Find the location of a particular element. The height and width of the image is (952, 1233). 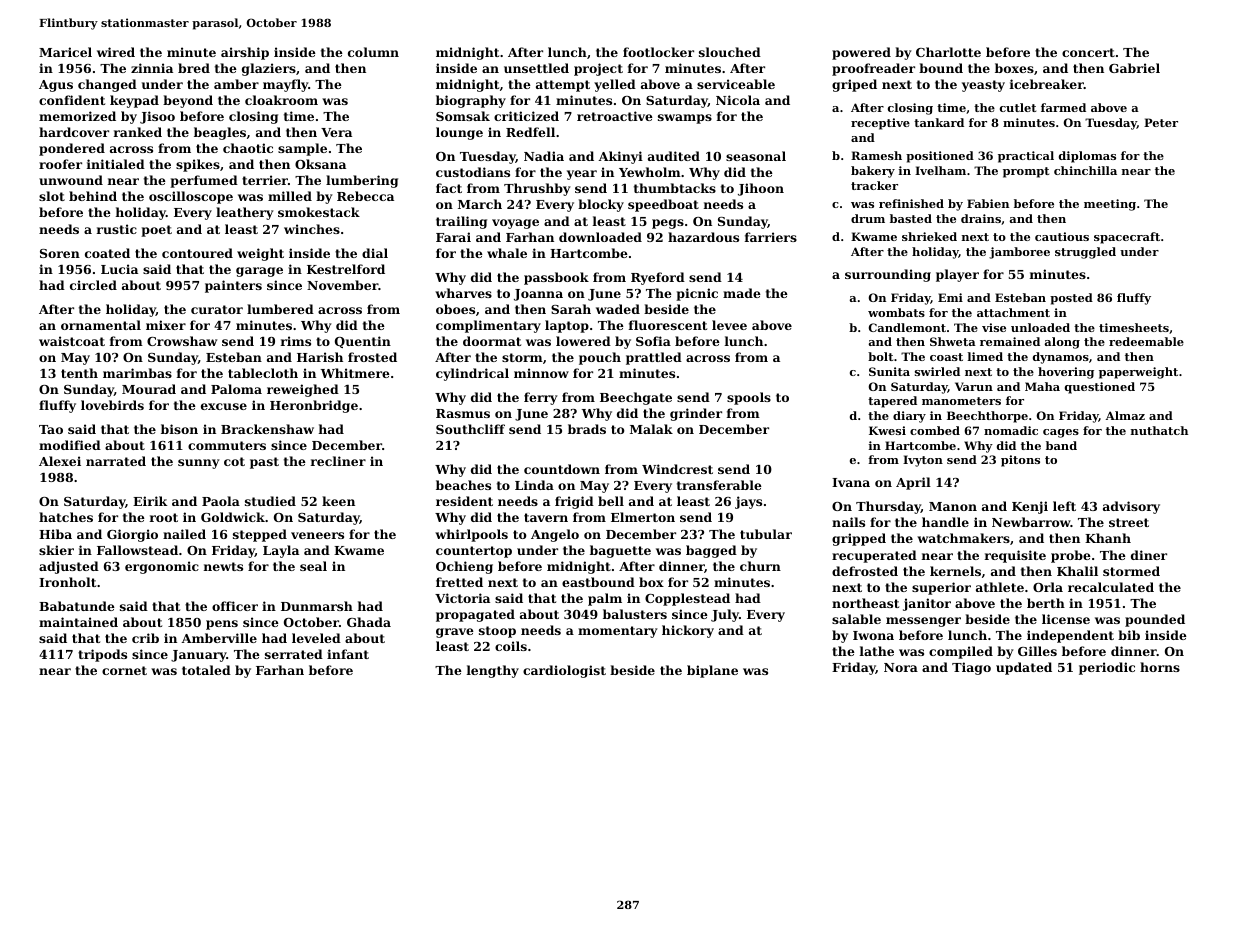

limed is located at coordinates (985, 356).
